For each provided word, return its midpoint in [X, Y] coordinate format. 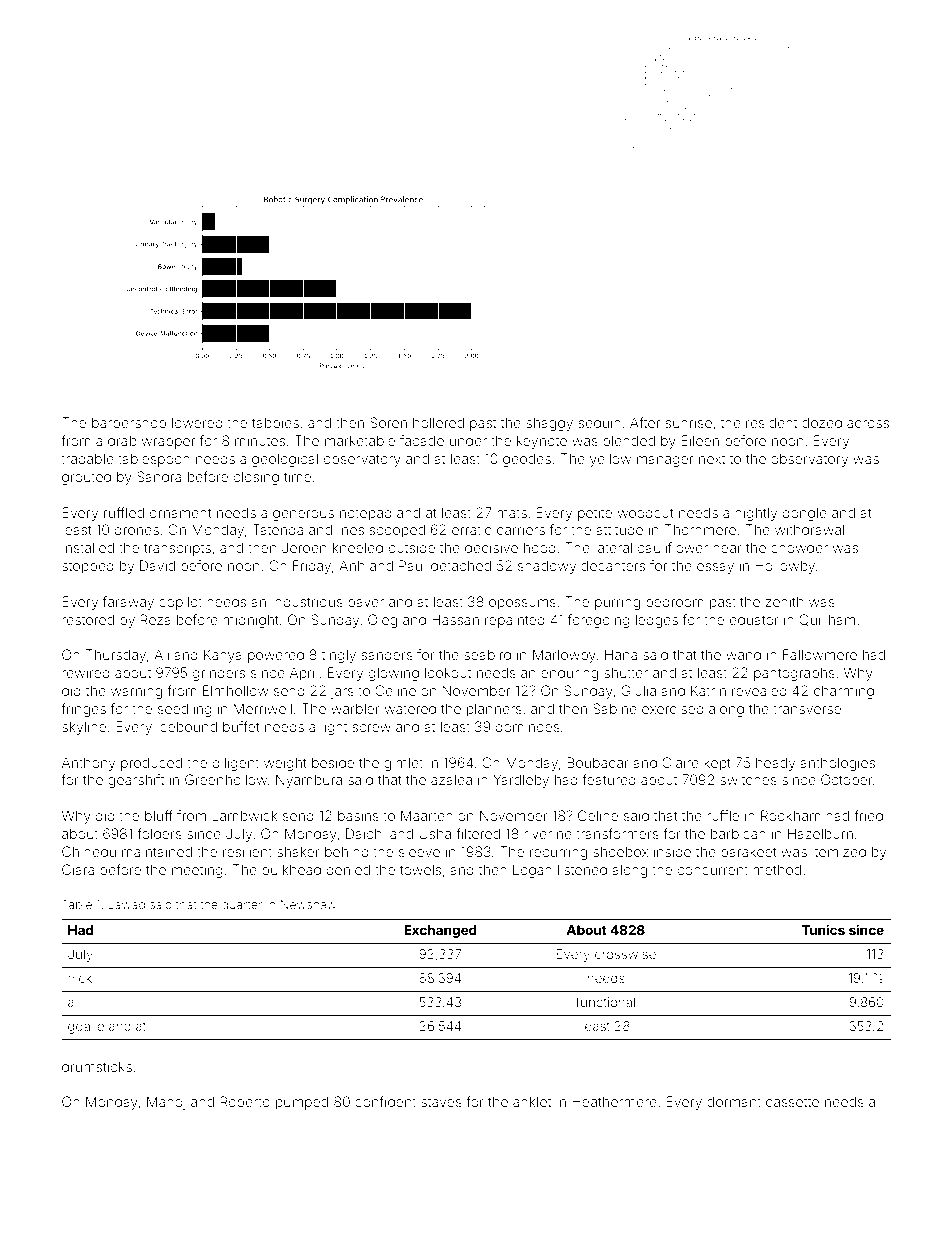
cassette [792, 1102]
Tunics [823, 929]
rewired [86, 672]
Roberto [245, 1101]
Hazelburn [820, 833]
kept [717, 764]
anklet [532, 1101]
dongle [805, 514]
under [468, 440]
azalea [451, 779]
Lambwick [245, 815]
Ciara [78, 869]
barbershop [129, 424]
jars [342, 693]
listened [582, 869]
